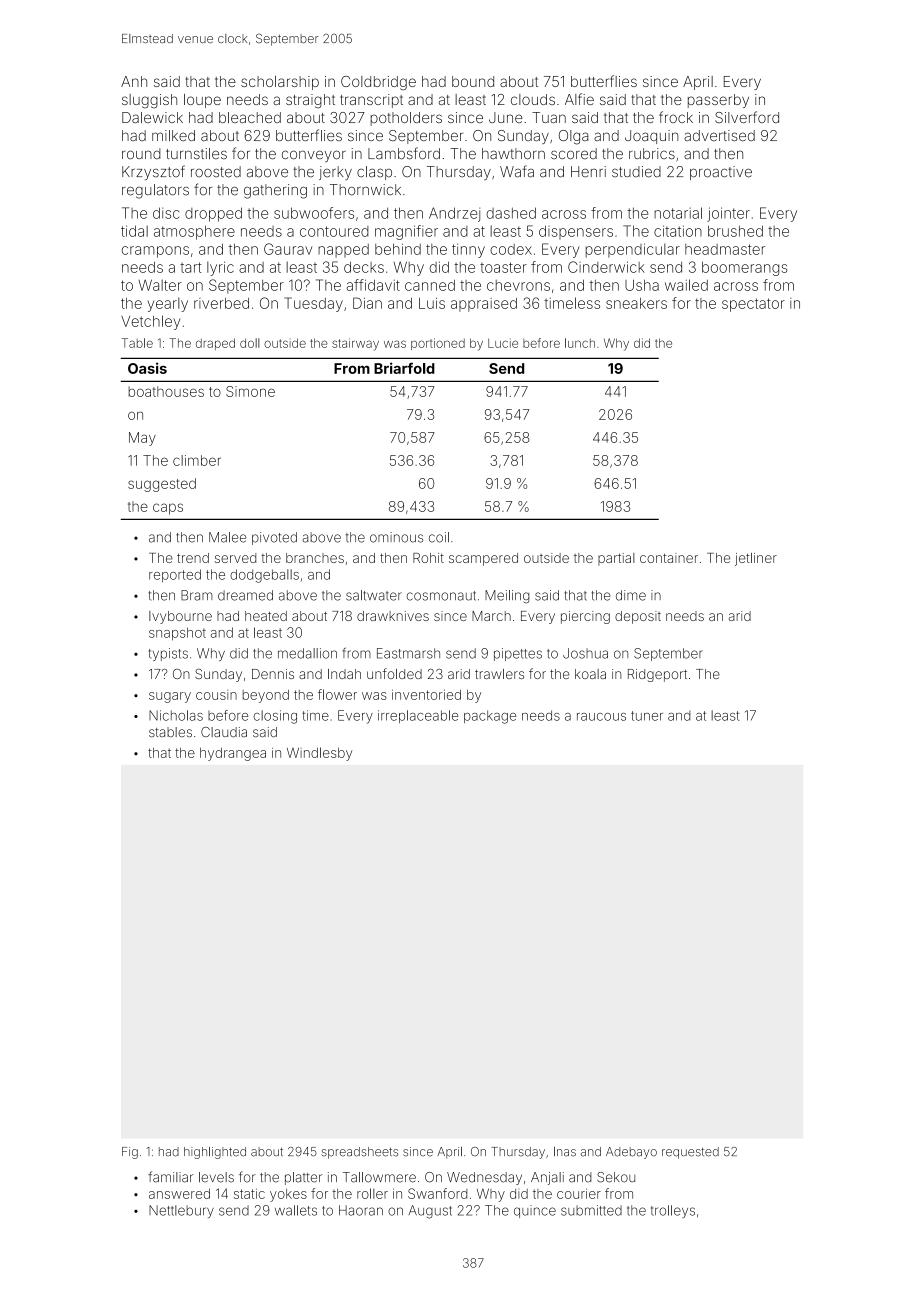 The width and height of the page is (924, 1308). I want to click on Silverford, so click(747, 117).
